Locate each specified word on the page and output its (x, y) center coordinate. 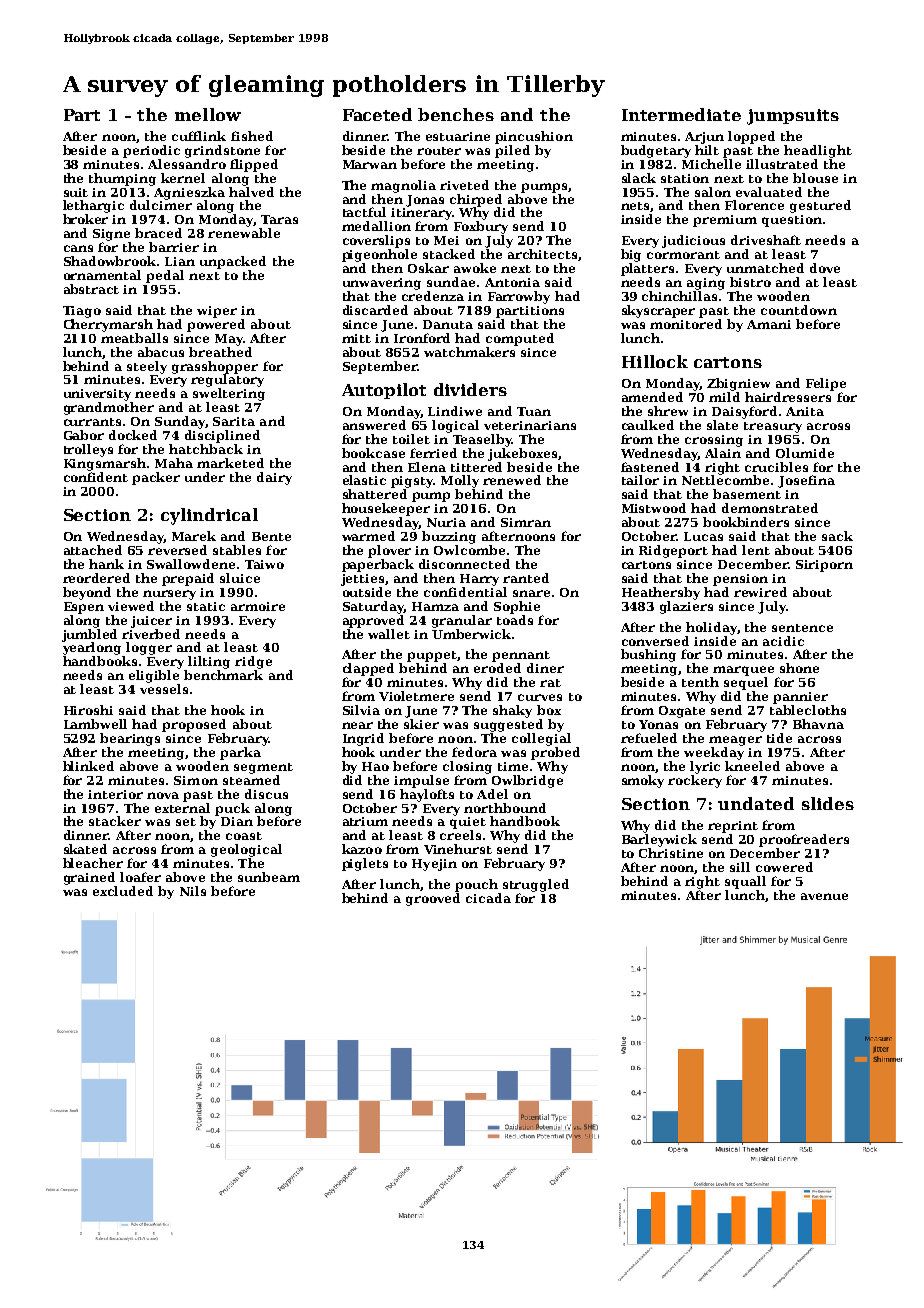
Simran (526, 522)
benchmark (223, 675)
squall (745, 882)
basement (747, 494)
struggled (536, 885)
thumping (122, 179)
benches (456, 114)
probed (555, 753)
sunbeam (269, 877)
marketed (230, 463)
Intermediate (681, 114)
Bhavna (818, 724)
